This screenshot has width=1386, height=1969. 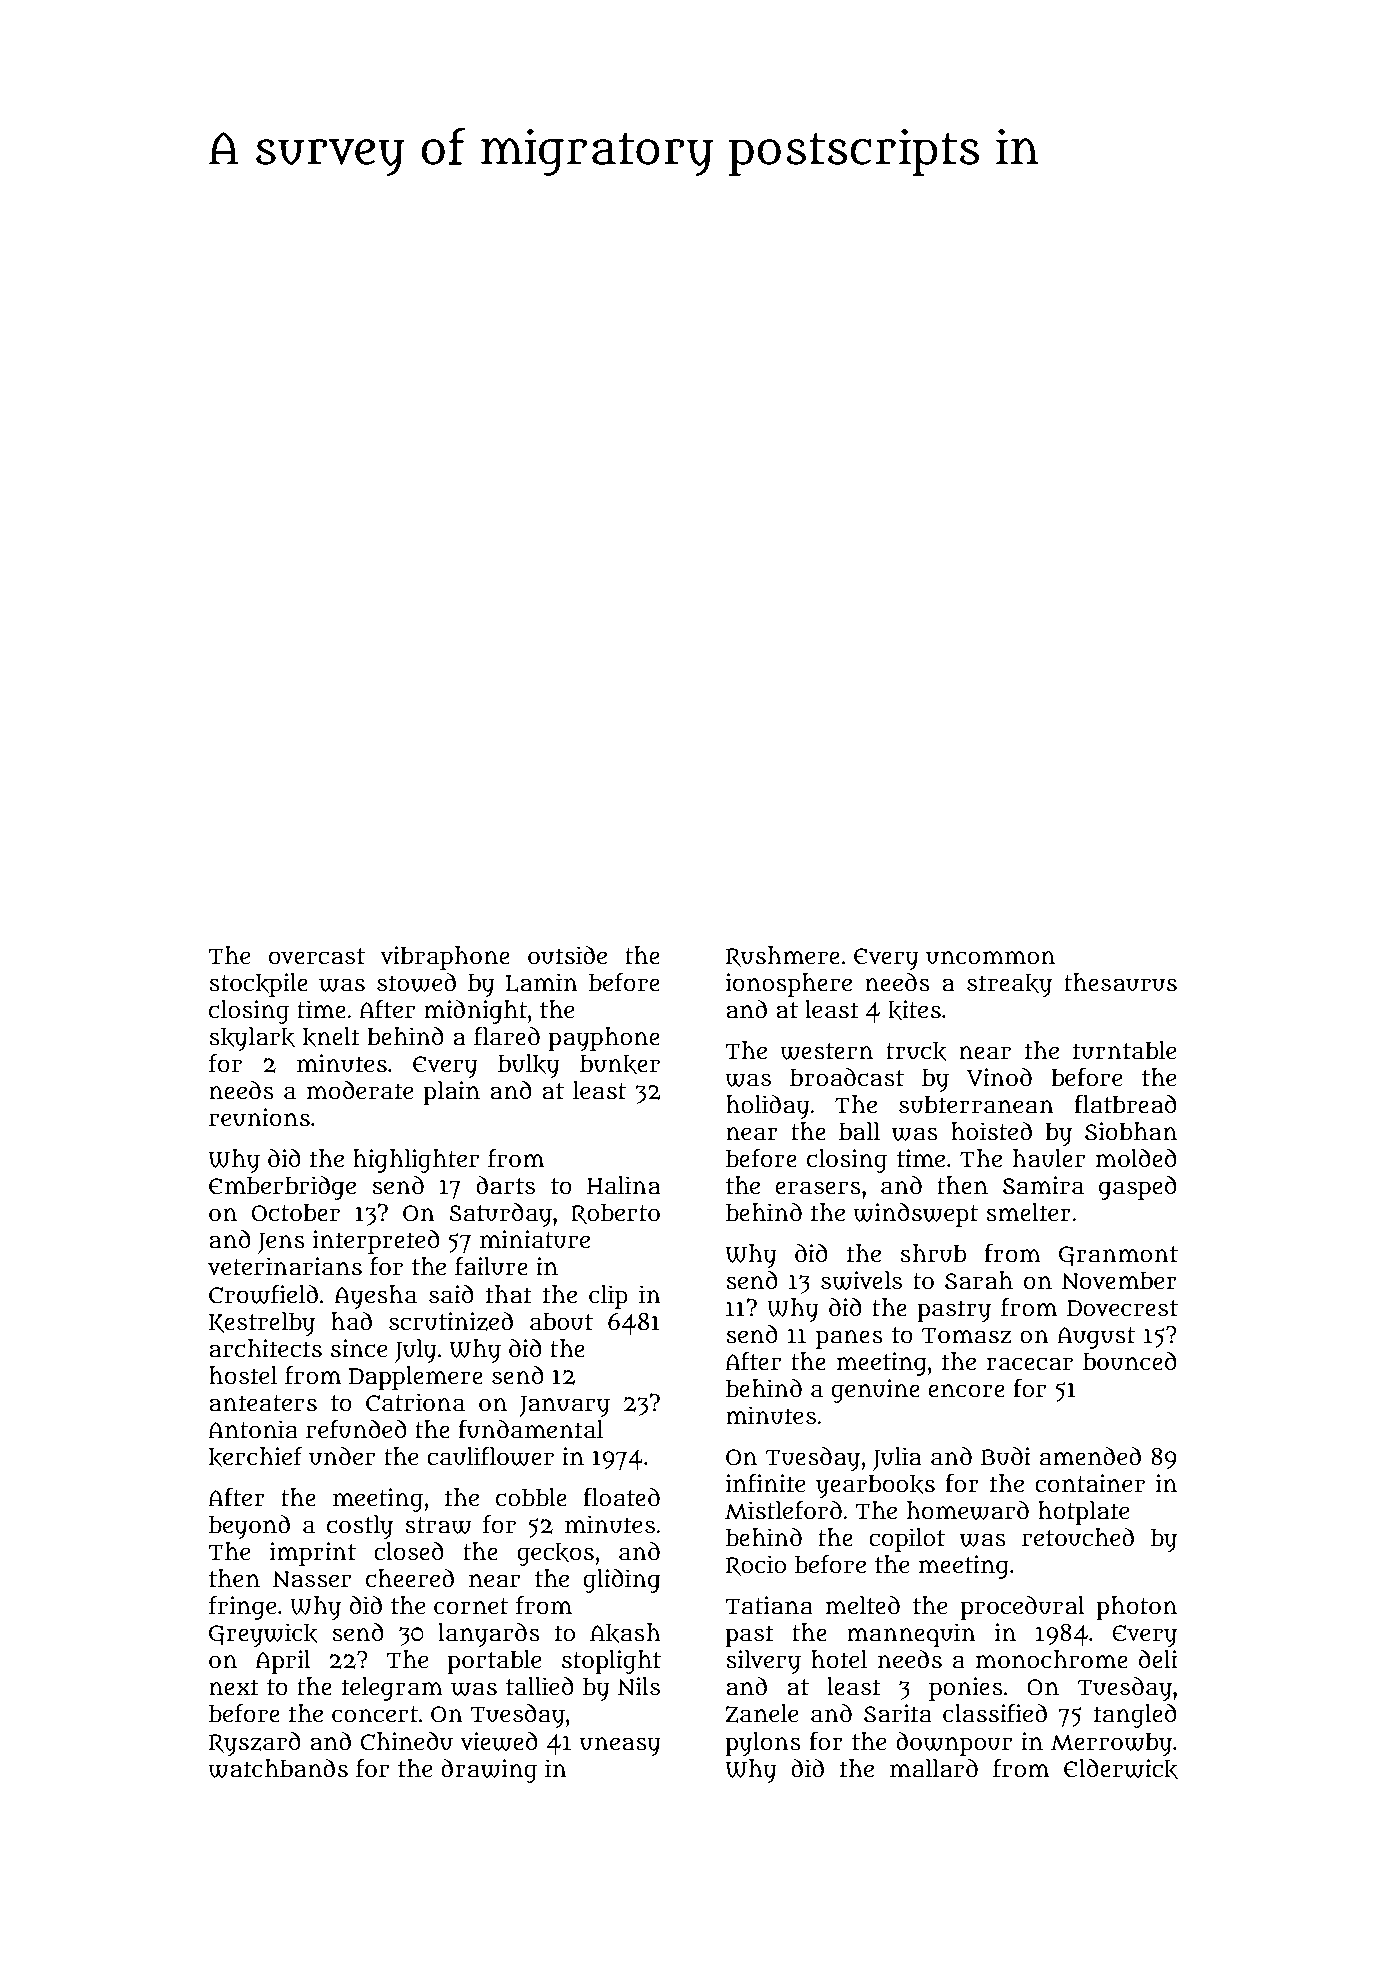 I want to click on cauliflower, so click(x=490, y=1456).
